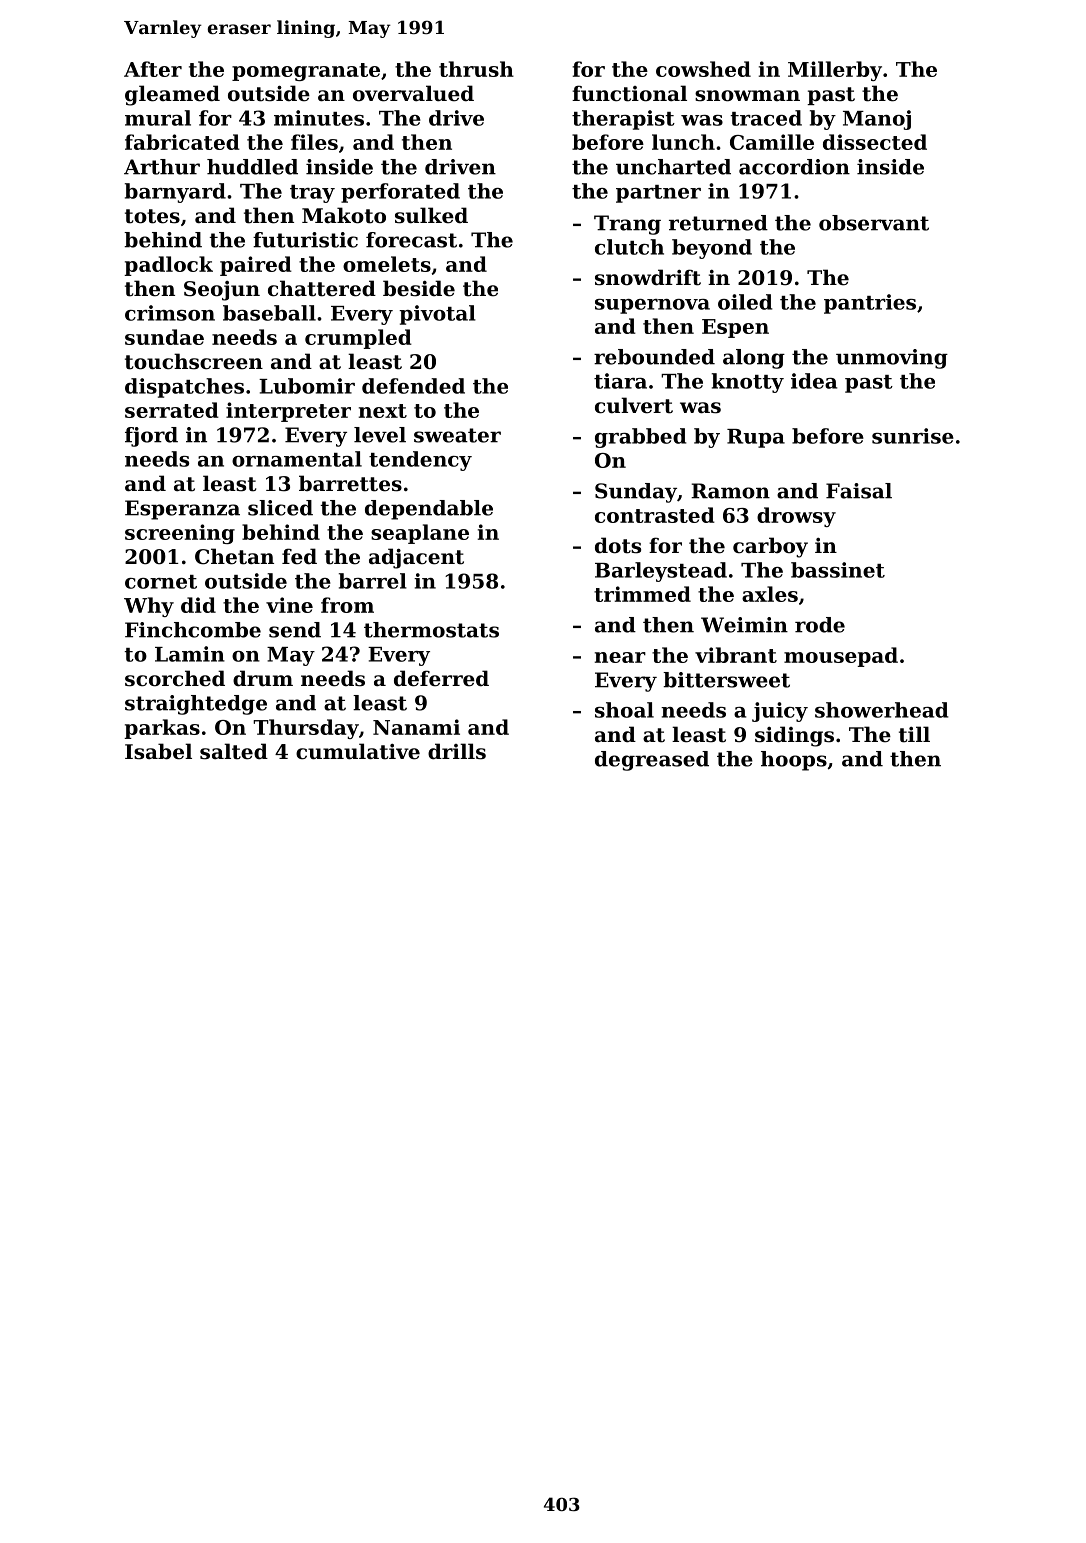  What do you see at coordinates (874, 223) in the screenshot?
I see `observant` at bounding box center [874, 223].
